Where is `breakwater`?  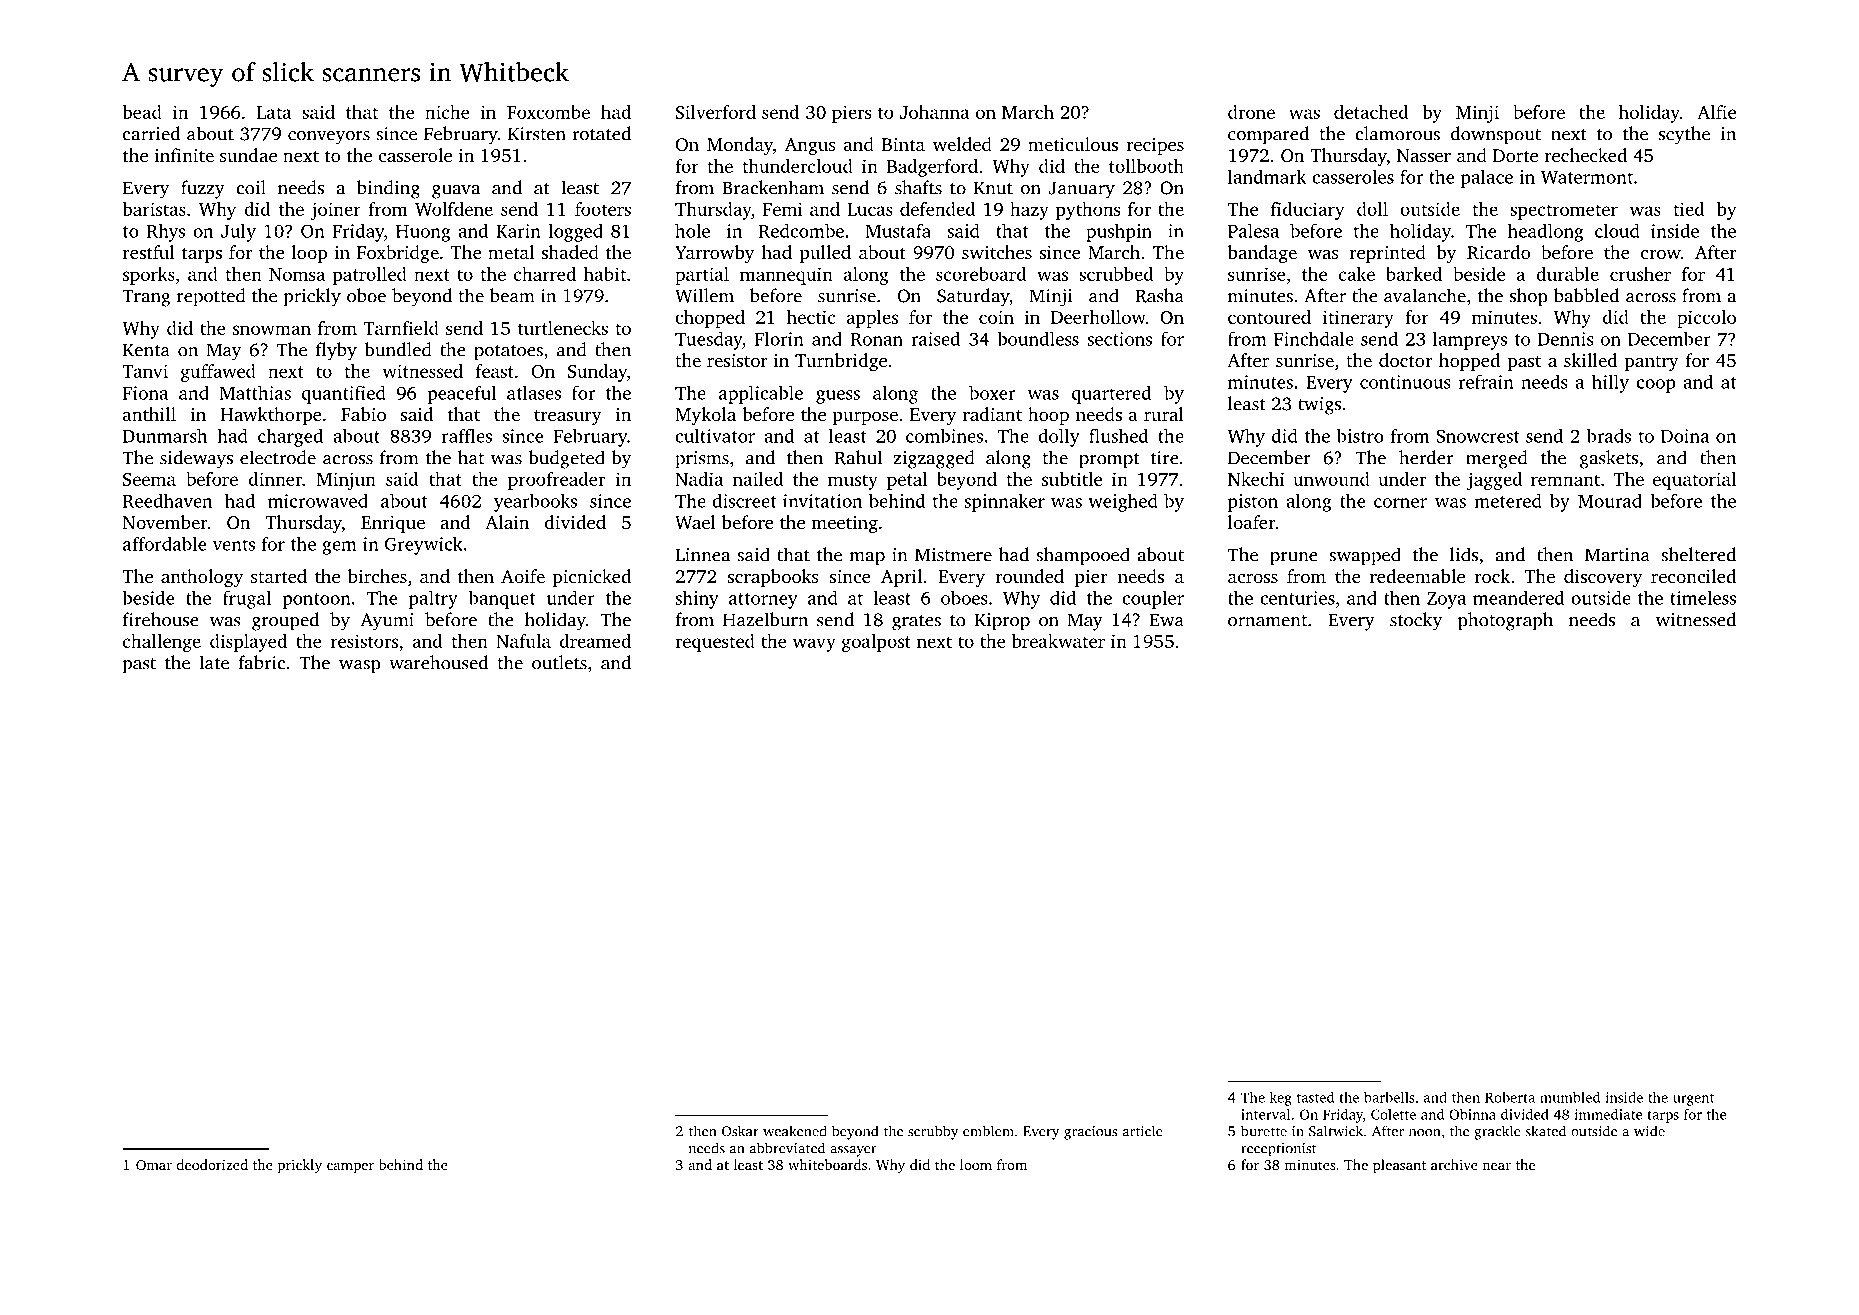
breakwater is located at coordinates (1058, 641).
